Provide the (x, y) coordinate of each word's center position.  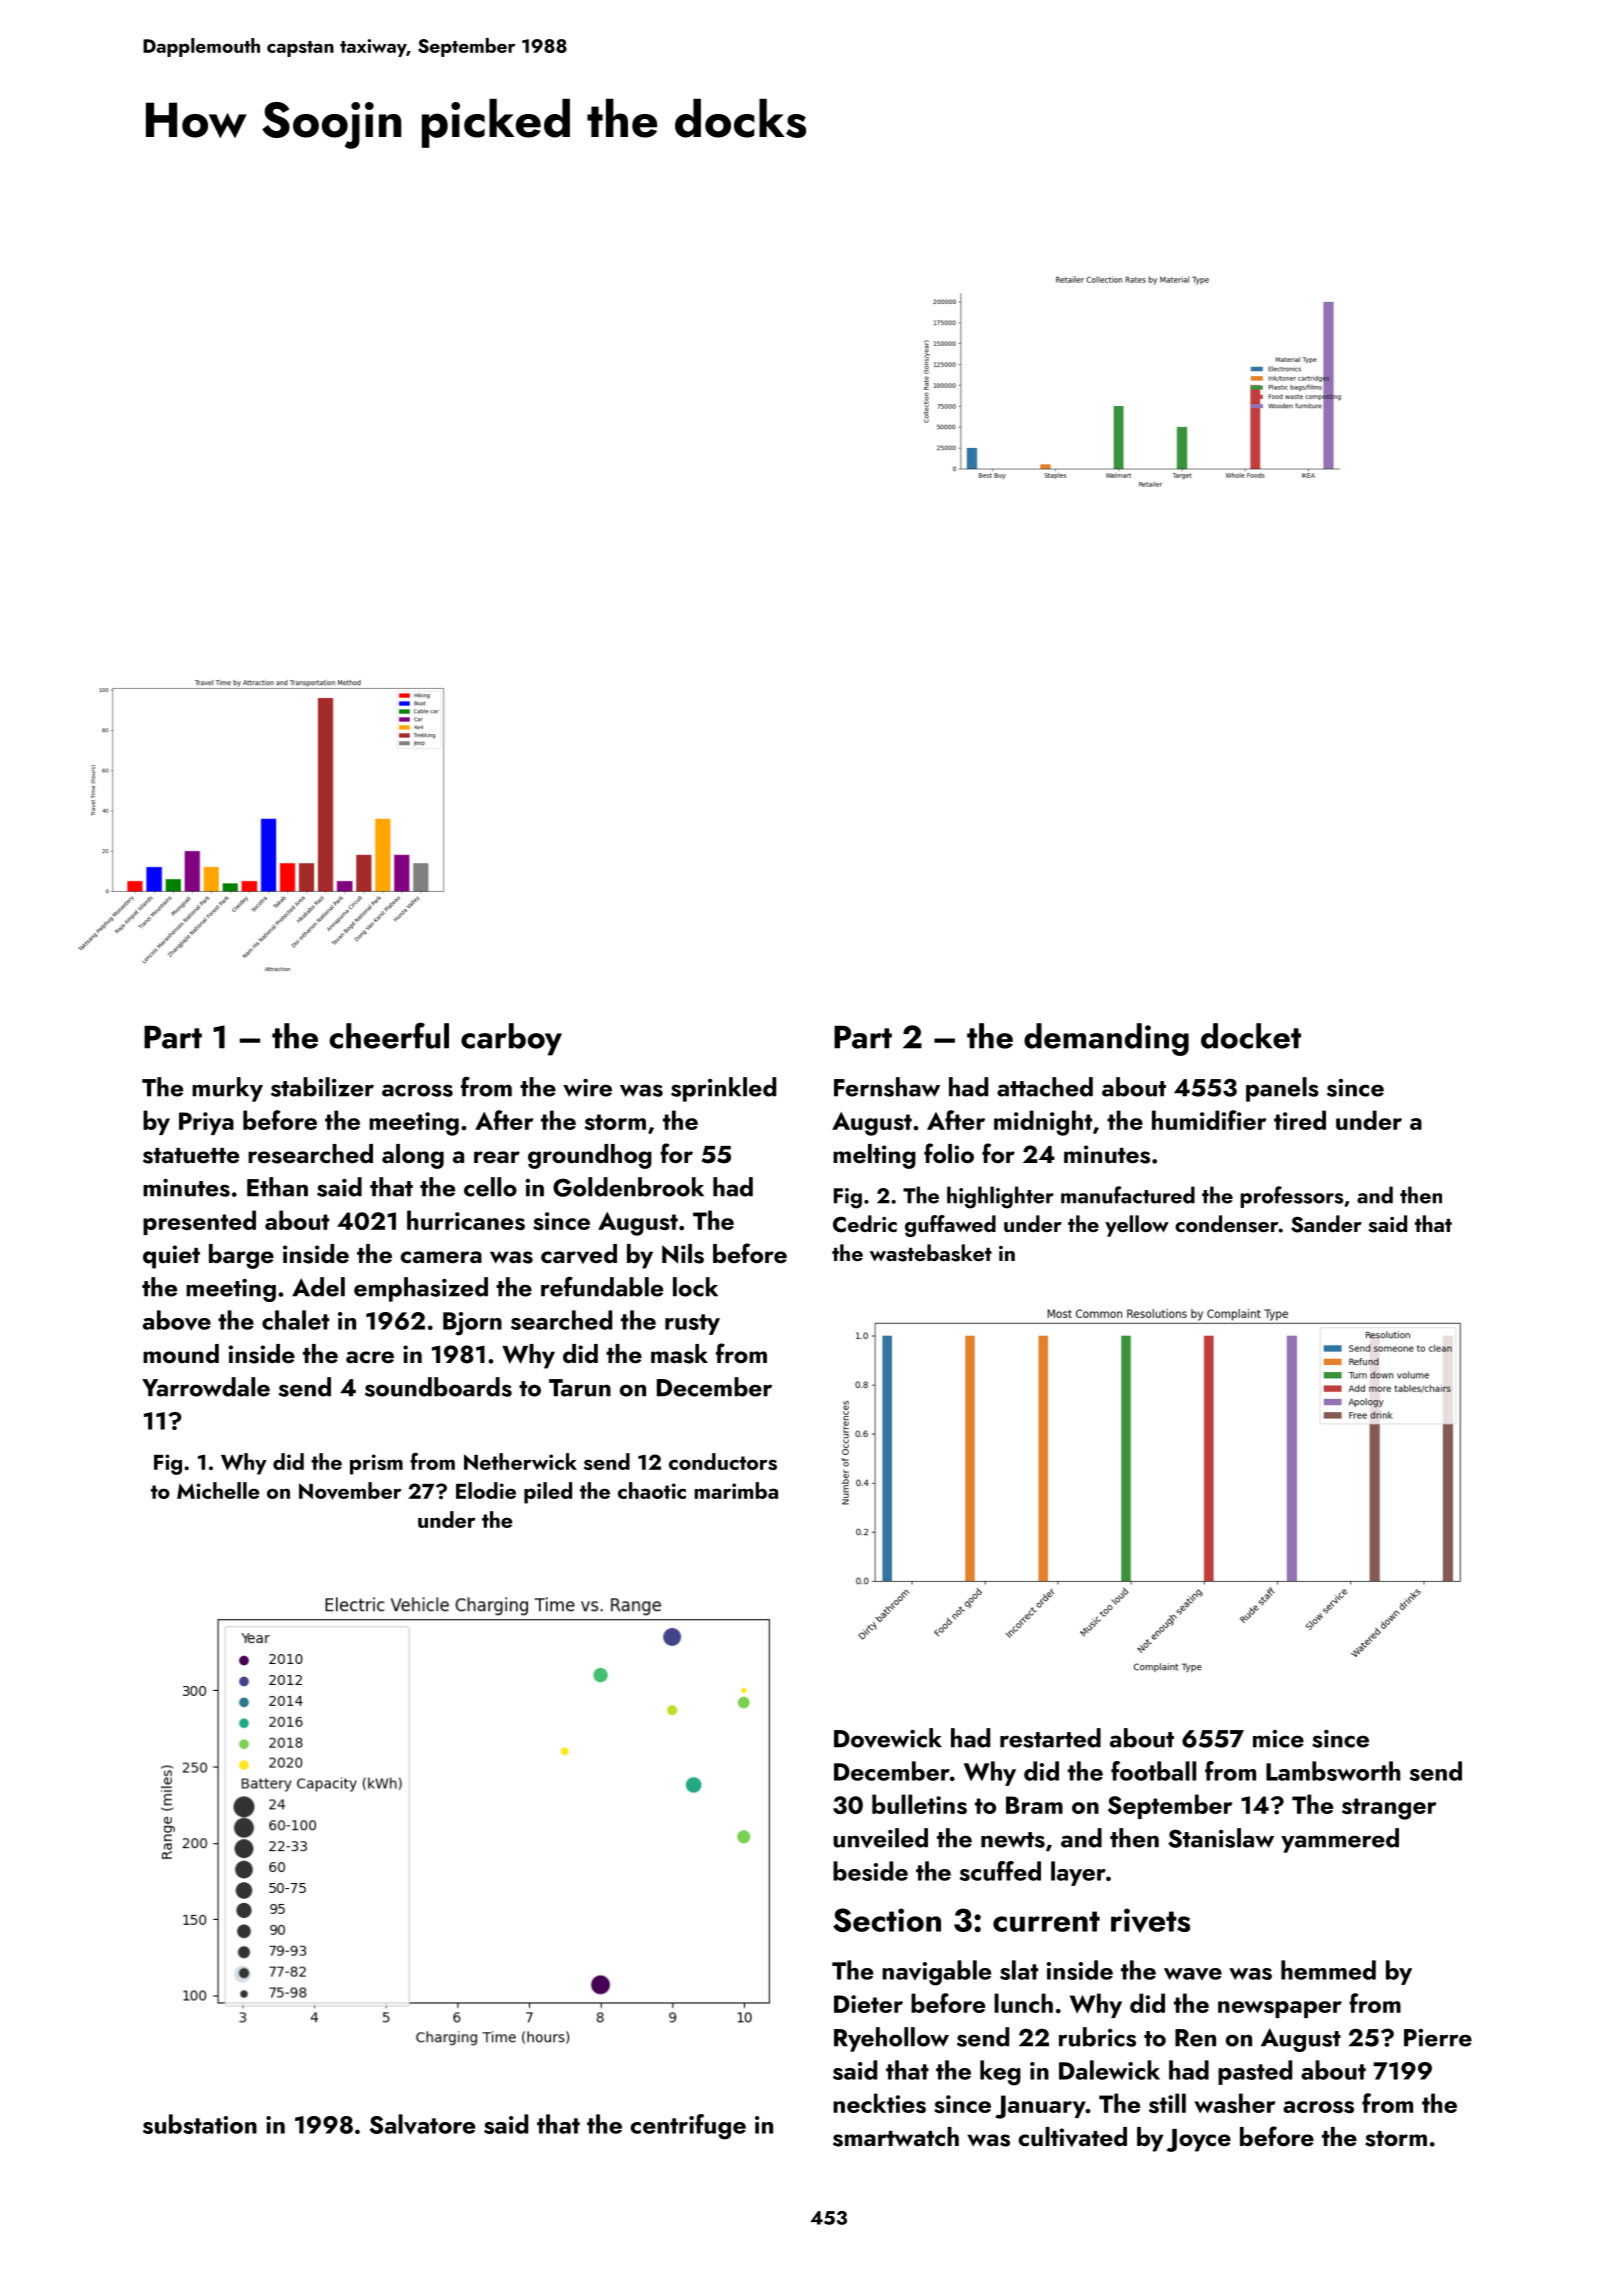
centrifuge (688, 2127)
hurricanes (466, 1220)
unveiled (880, 1838)
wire (587, 1088)
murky (227, 1089)
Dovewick (888, 1738)
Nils (683, 1254)
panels (1282, 1089)
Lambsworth (1333, 1771)
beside (870, 1871)
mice (1278, 1739)
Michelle (218, 1490)
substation (200, 2124)
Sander (1326, 1224)
